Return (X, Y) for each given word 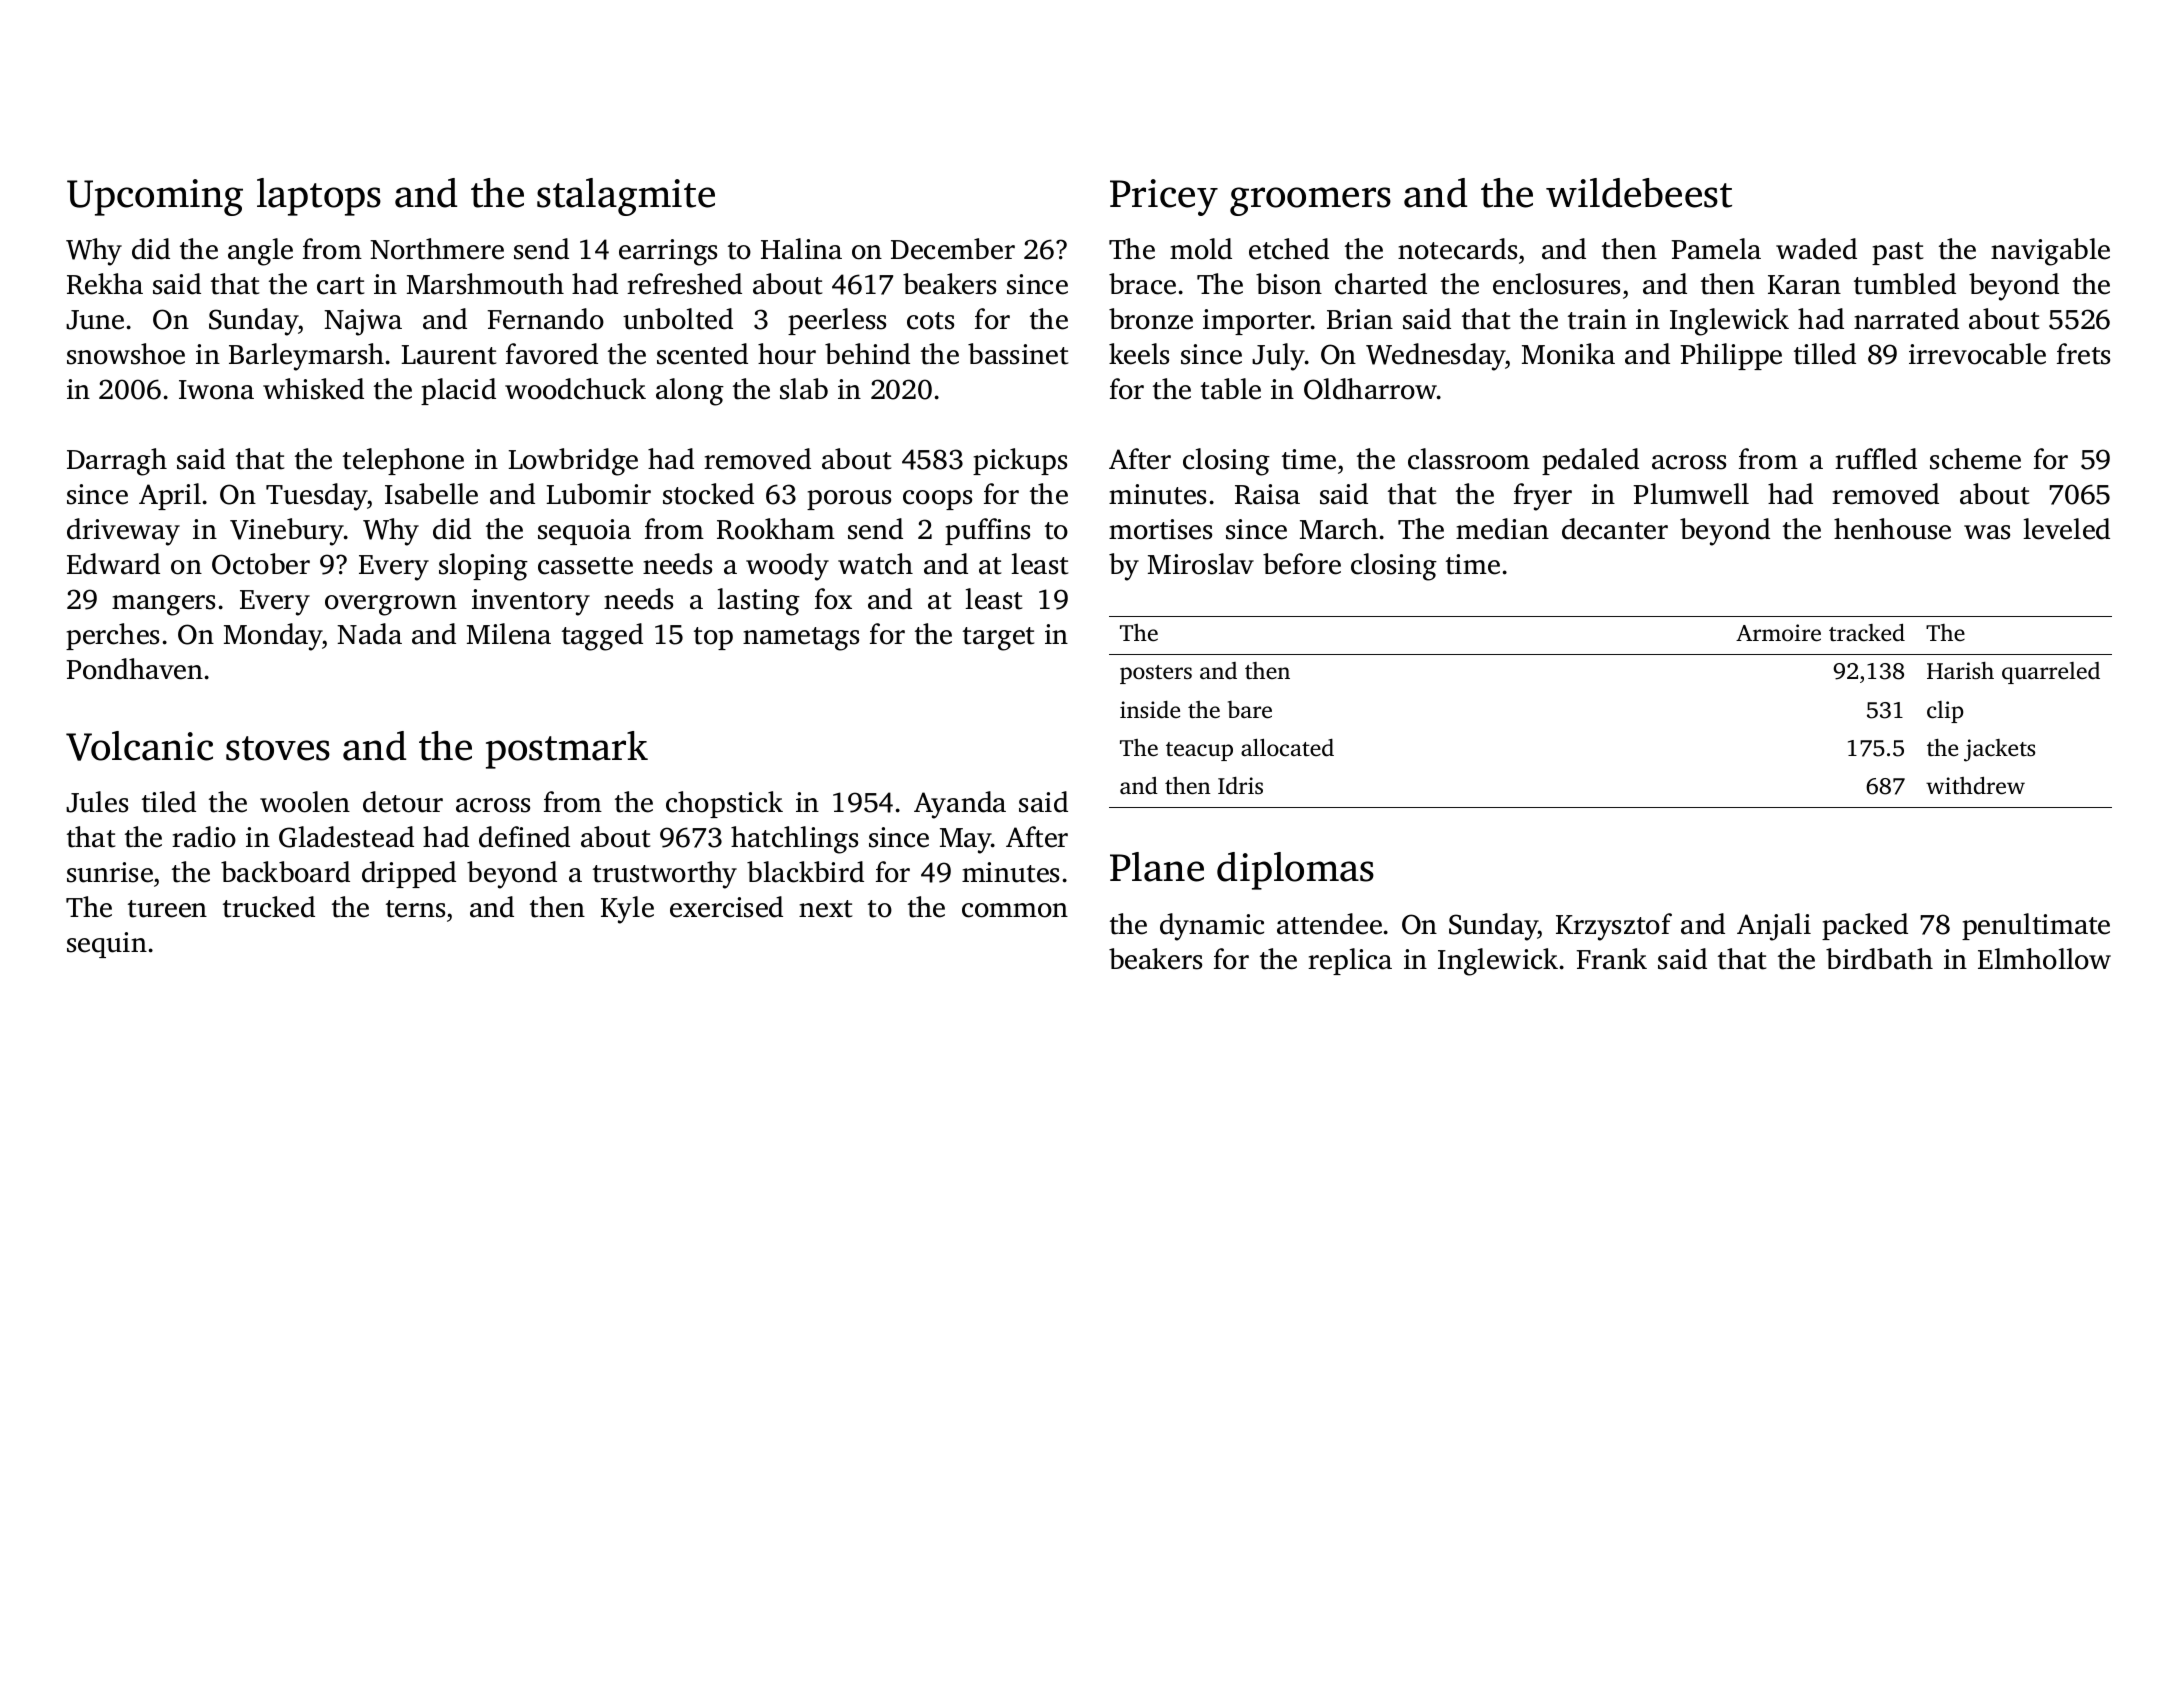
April (170, 496)
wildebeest (1639, 193)
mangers (163, 605)
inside (1150, 710)
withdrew (1975, 786)
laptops (319, 197)
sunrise (110, 872)
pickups (1020, 461)
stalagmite (626, 197)
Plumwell (1691, 494)
